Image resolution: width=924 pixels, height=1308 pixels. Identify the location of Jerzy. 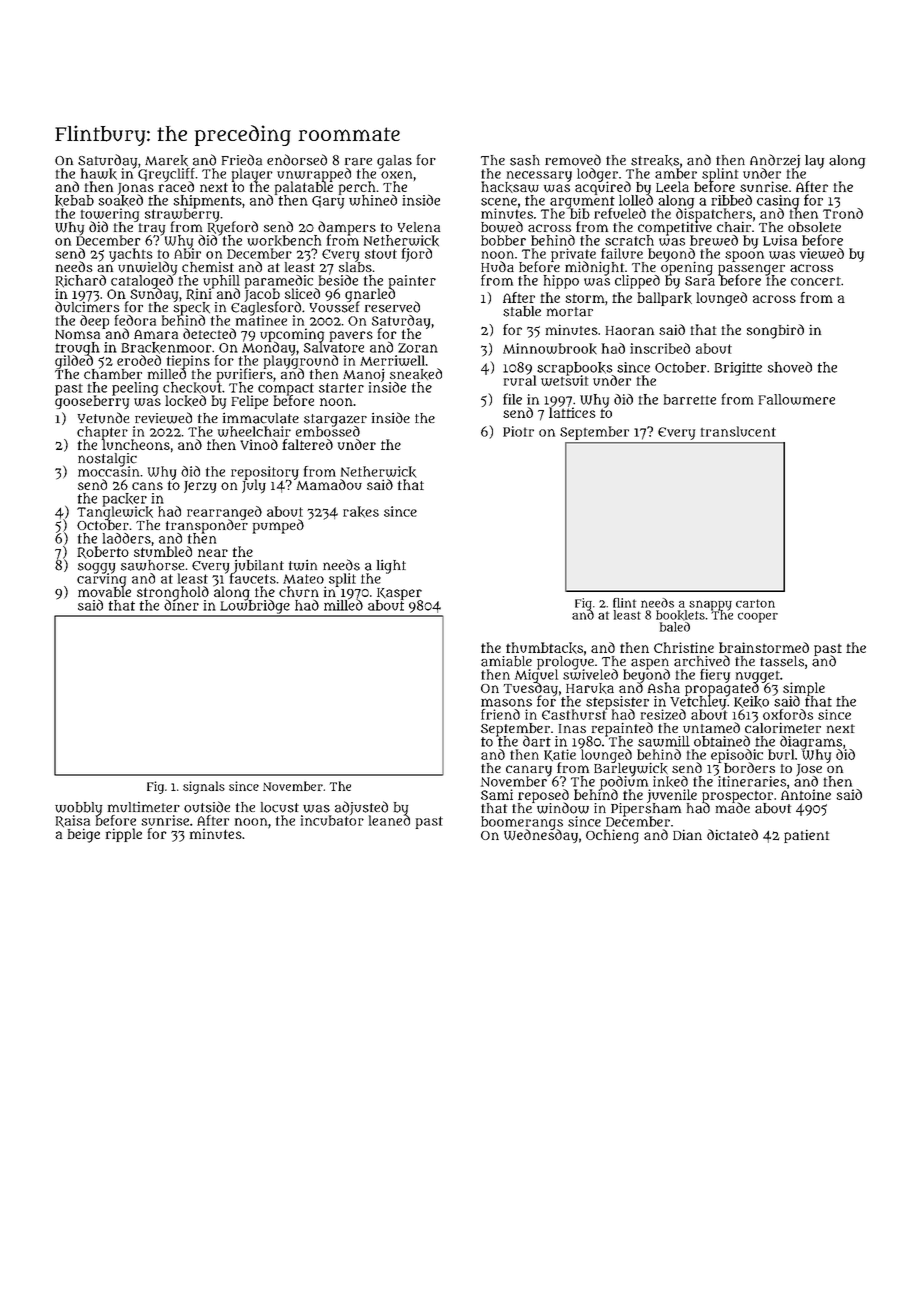
(200, 487).
